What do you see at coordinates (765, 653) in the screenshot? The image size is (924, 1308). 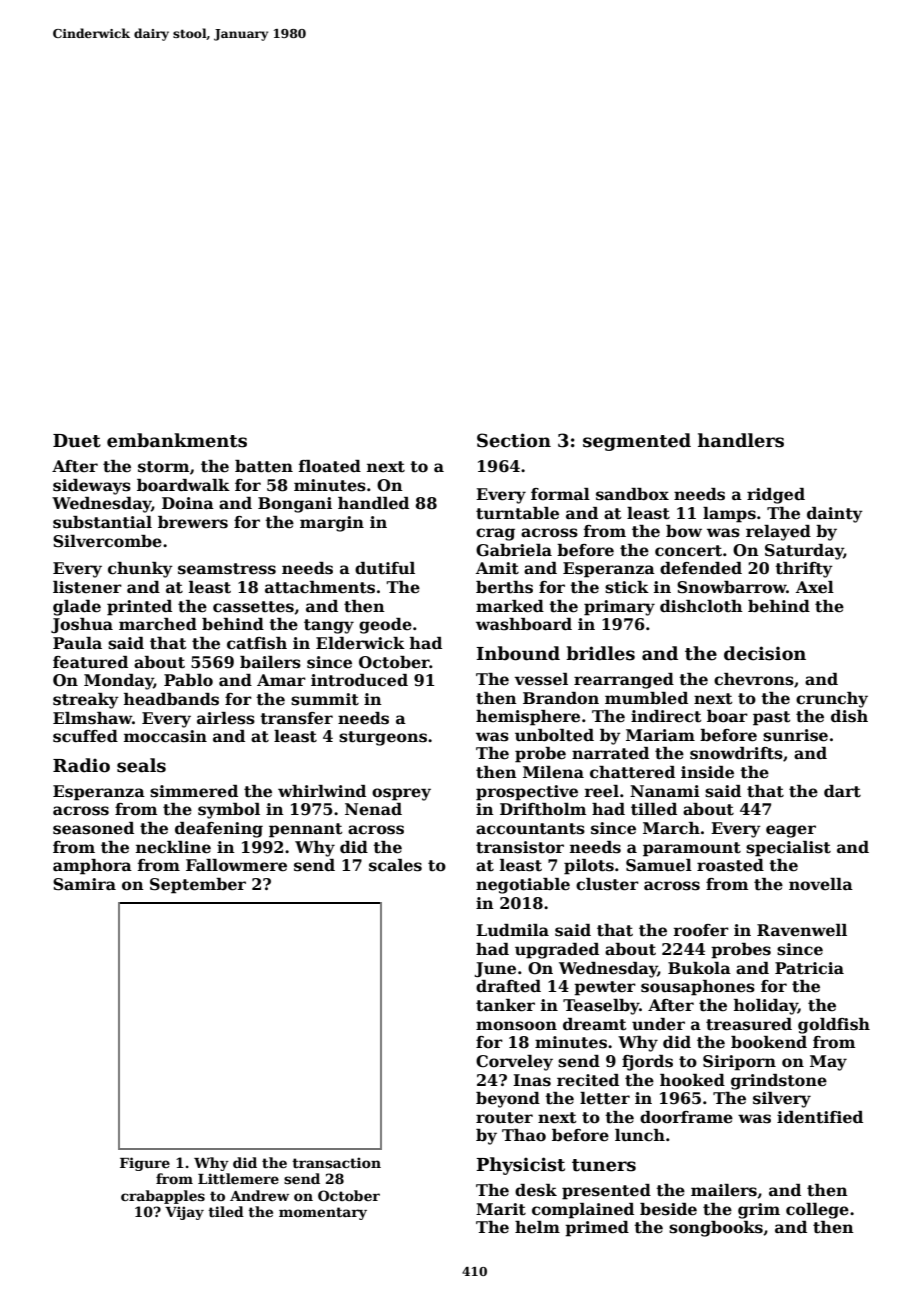 I see `decision` at bounding box center [765, 653].
